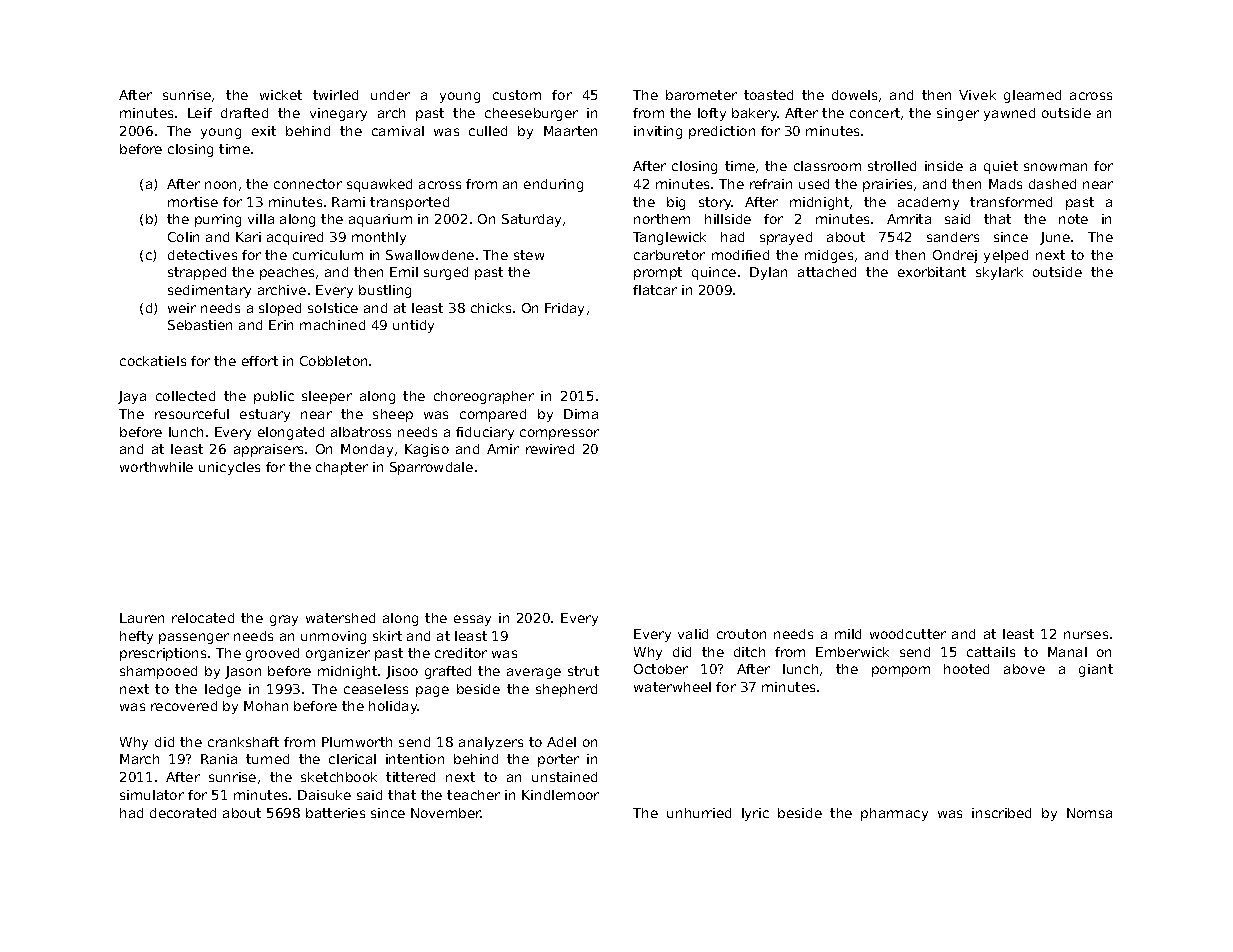  What do you see at coordinates (274, 397) in the document?
I see `public` at bounding box center [274, 397].
